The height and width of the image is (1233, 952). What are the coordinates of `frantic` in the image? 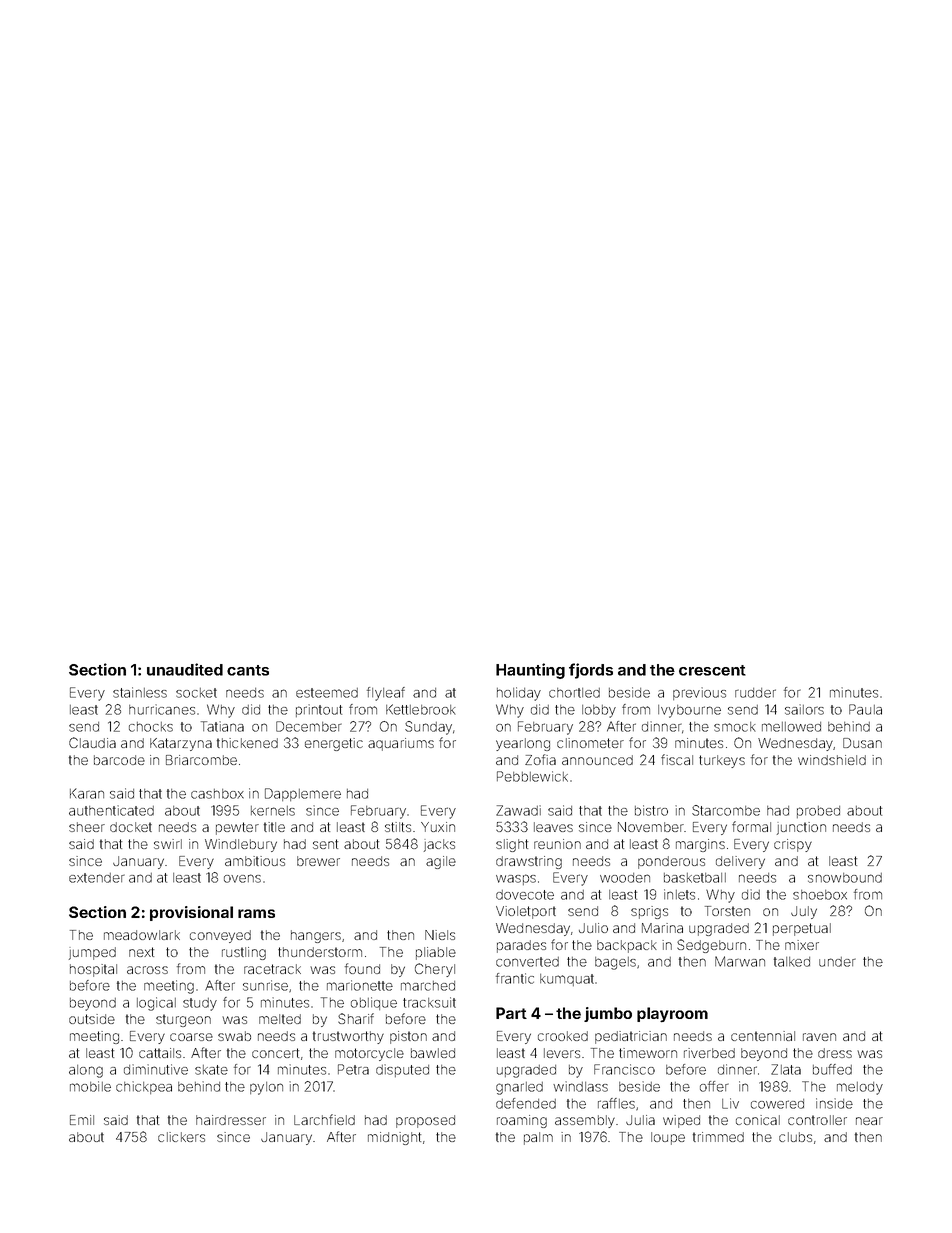 It's located at (515, 978).
